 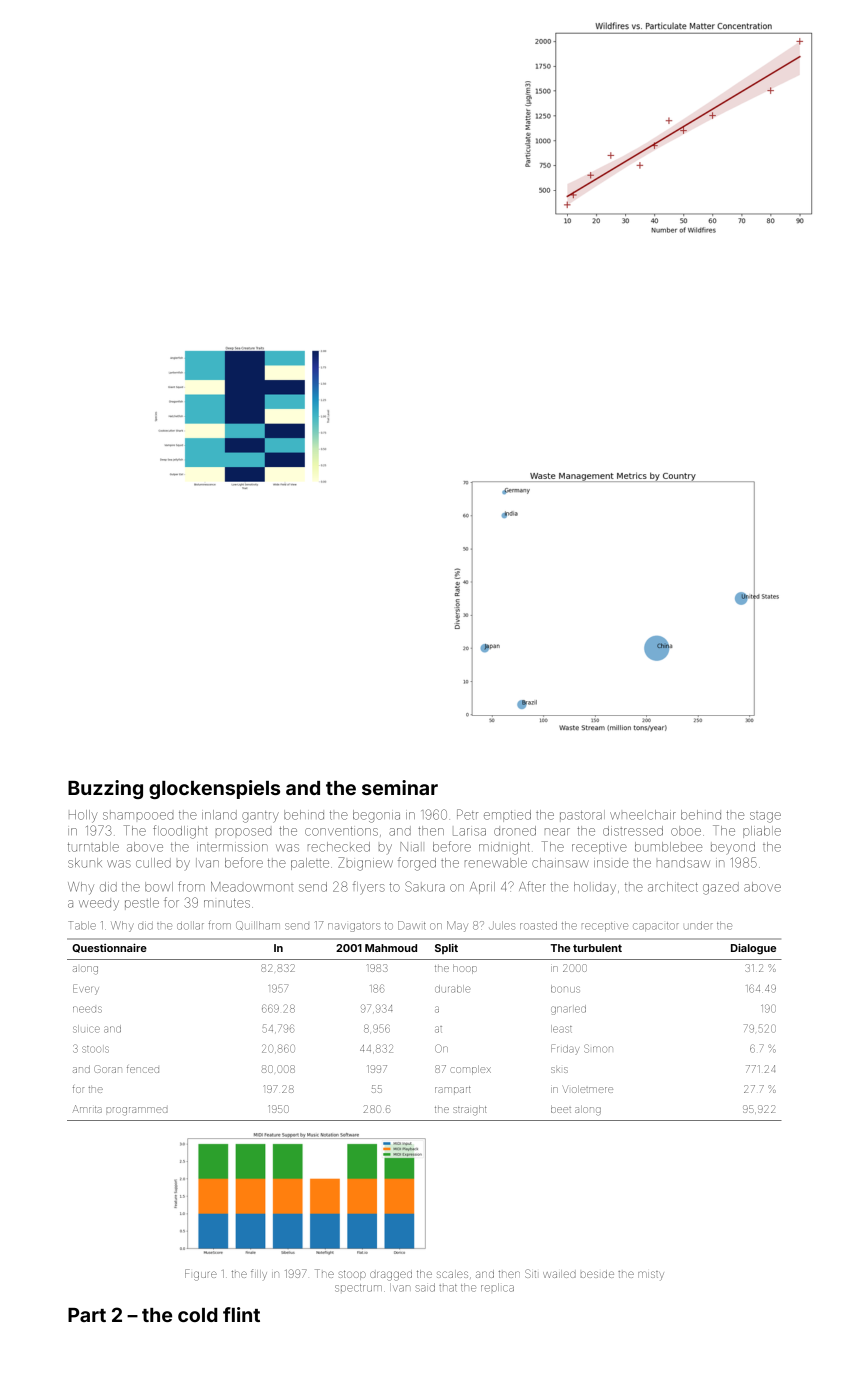 I want to click on complex, so click(x=470, y=1070).
